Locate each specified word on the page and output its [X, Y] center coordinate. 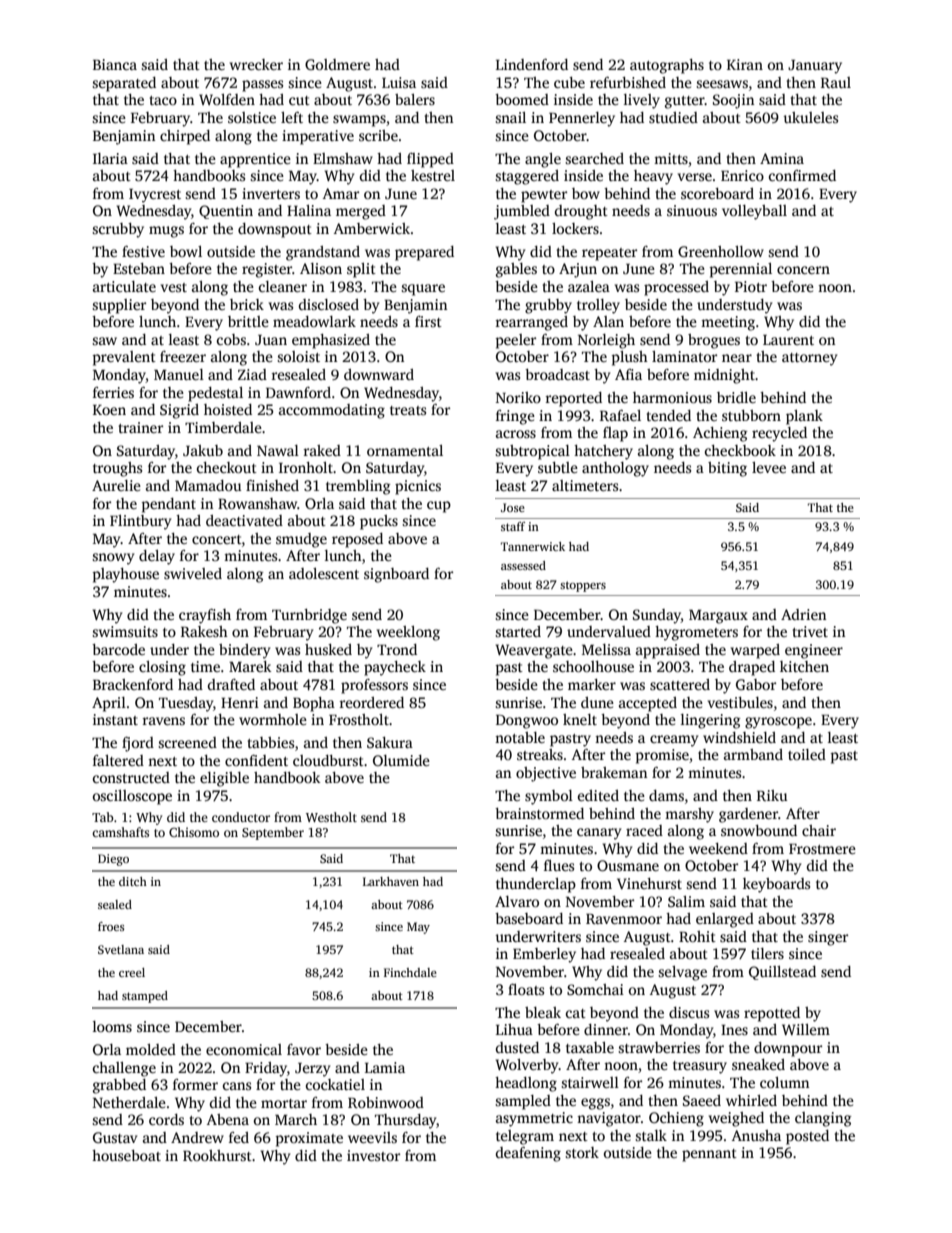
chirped [185, 137]
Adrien [803, 614]
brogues [714, 341]
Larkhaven [391, 881]
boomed [522, 99]
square [423, 290]
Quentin [226, 212]
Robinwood [386, 1102]
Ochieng [676, 1119]
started [518, 631]
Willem [806, 1029]
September [273, 833]
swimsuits [125, 631]
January [815, 67]
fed [239, 1137]
